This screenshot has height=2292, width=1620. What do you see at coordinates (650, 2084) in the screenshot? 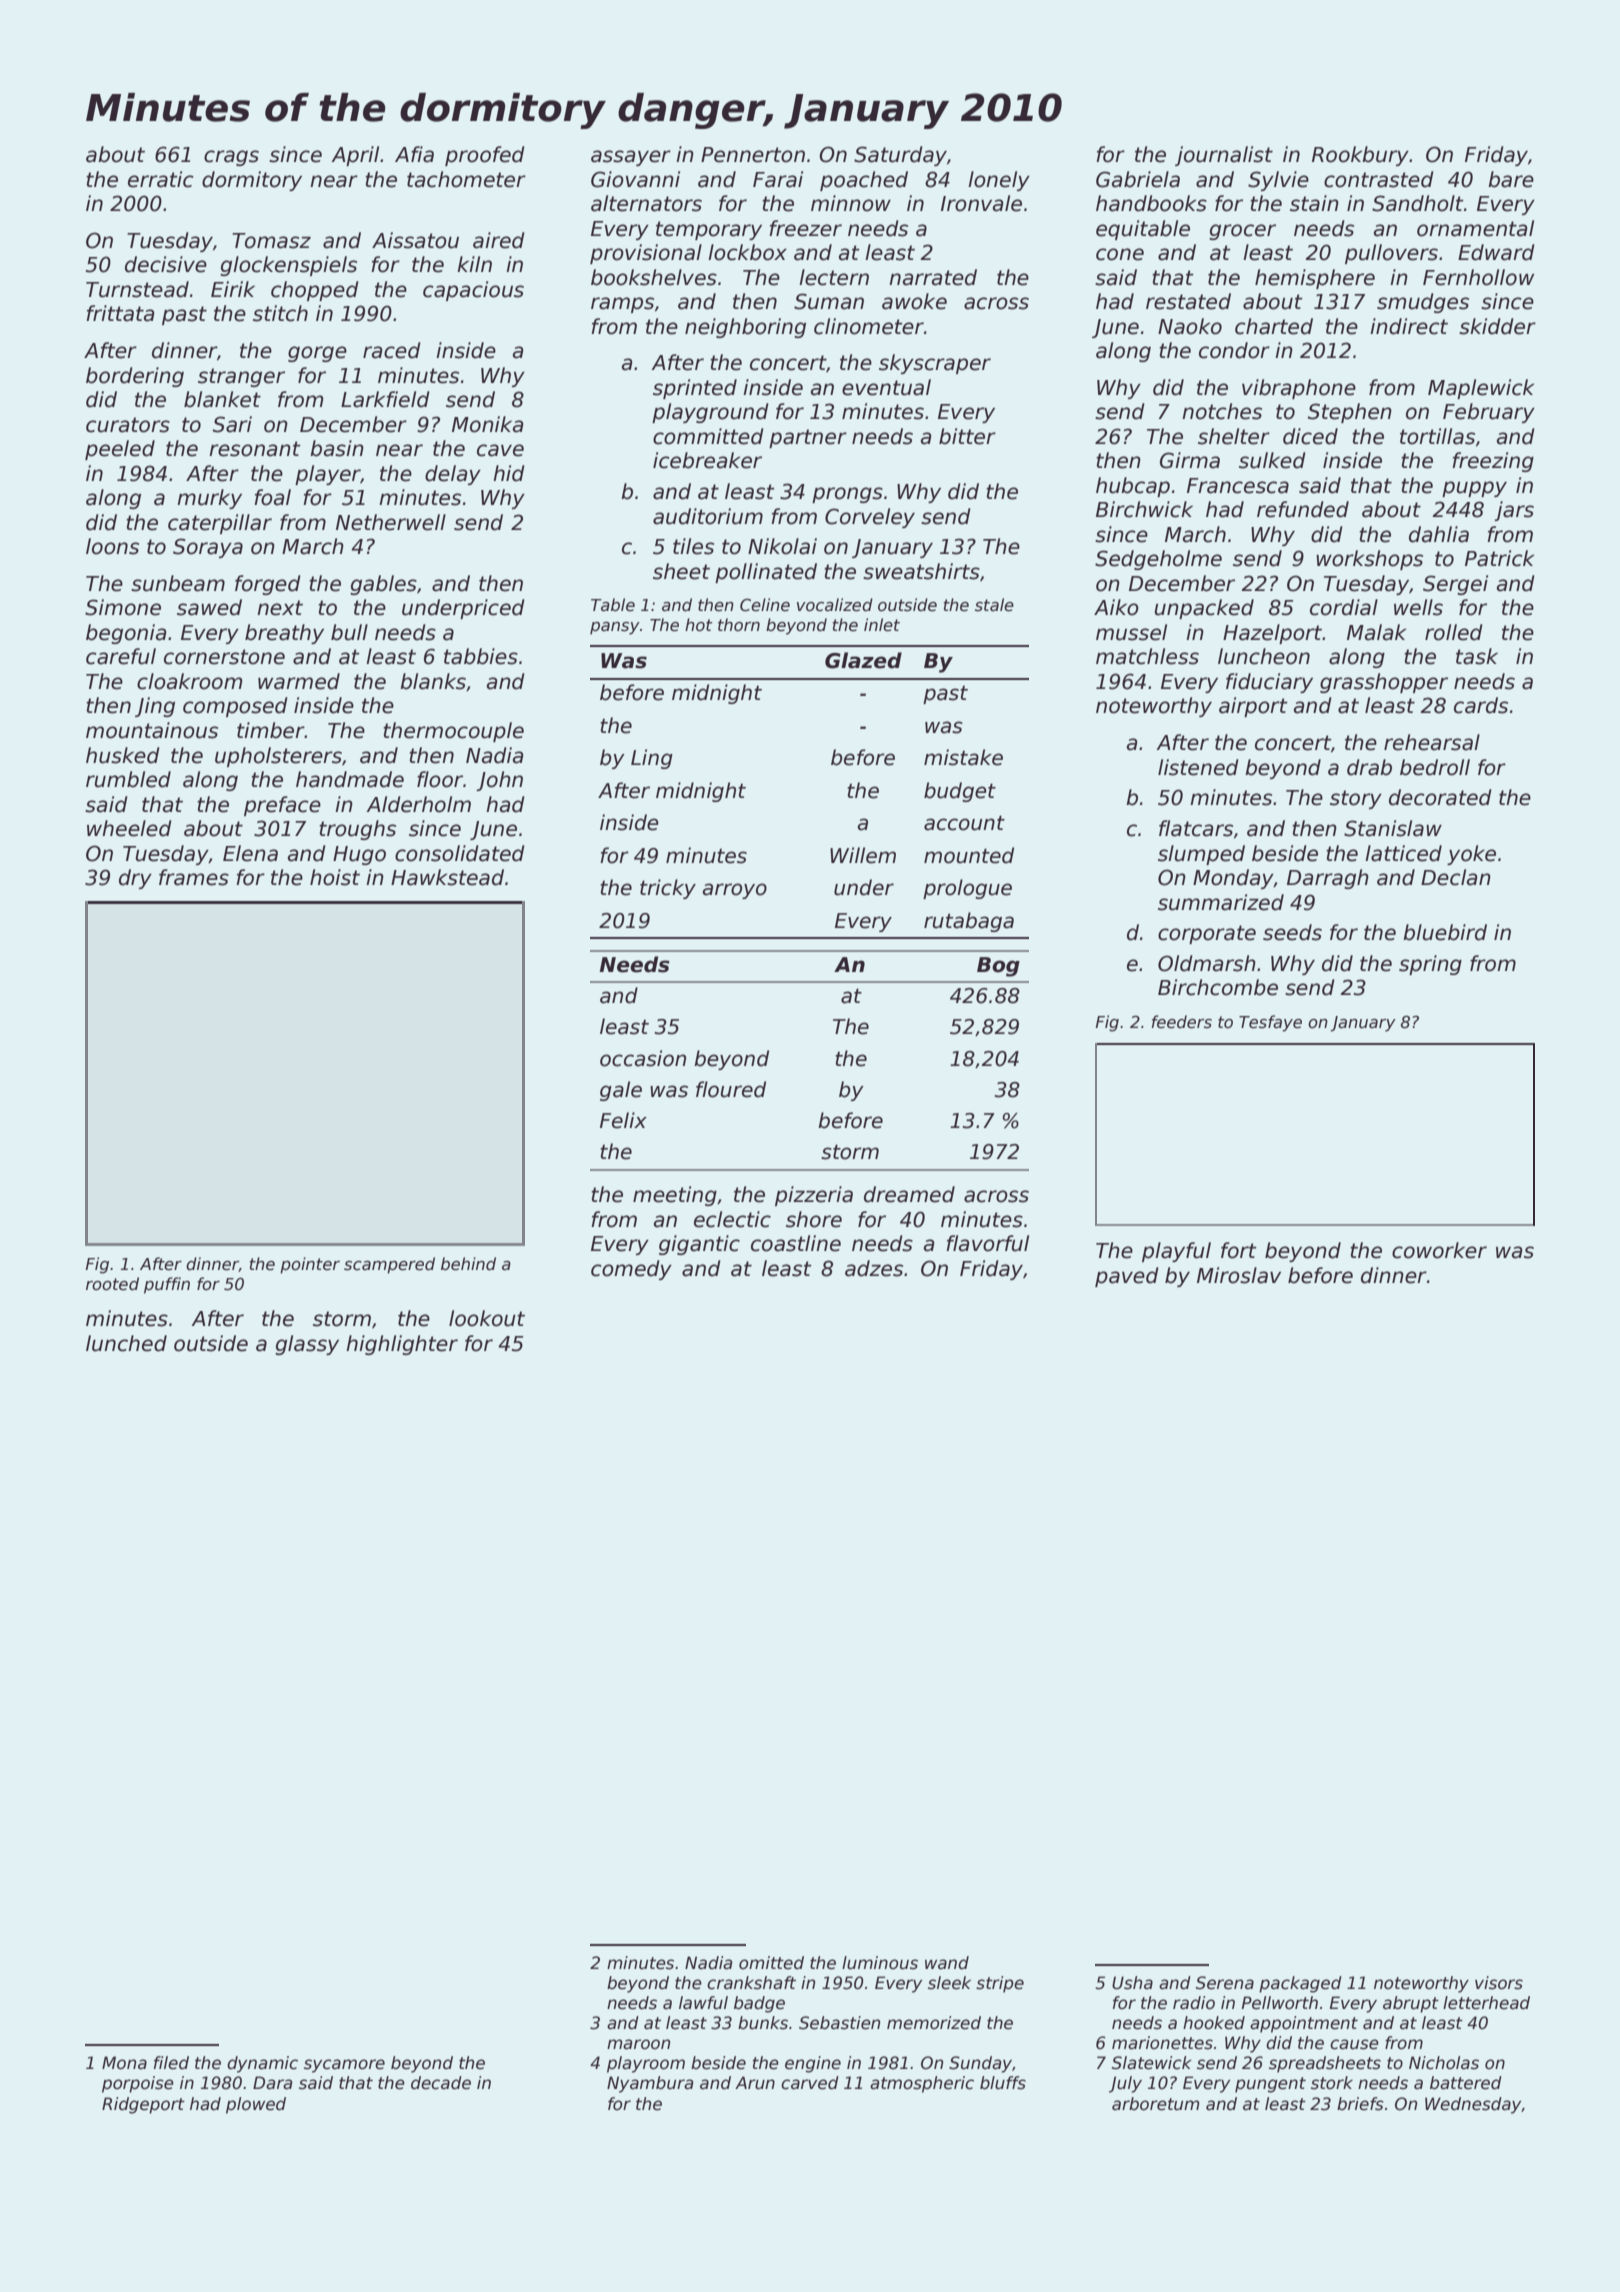
I see `Nyambura` at bounding box center [650, 2084].
